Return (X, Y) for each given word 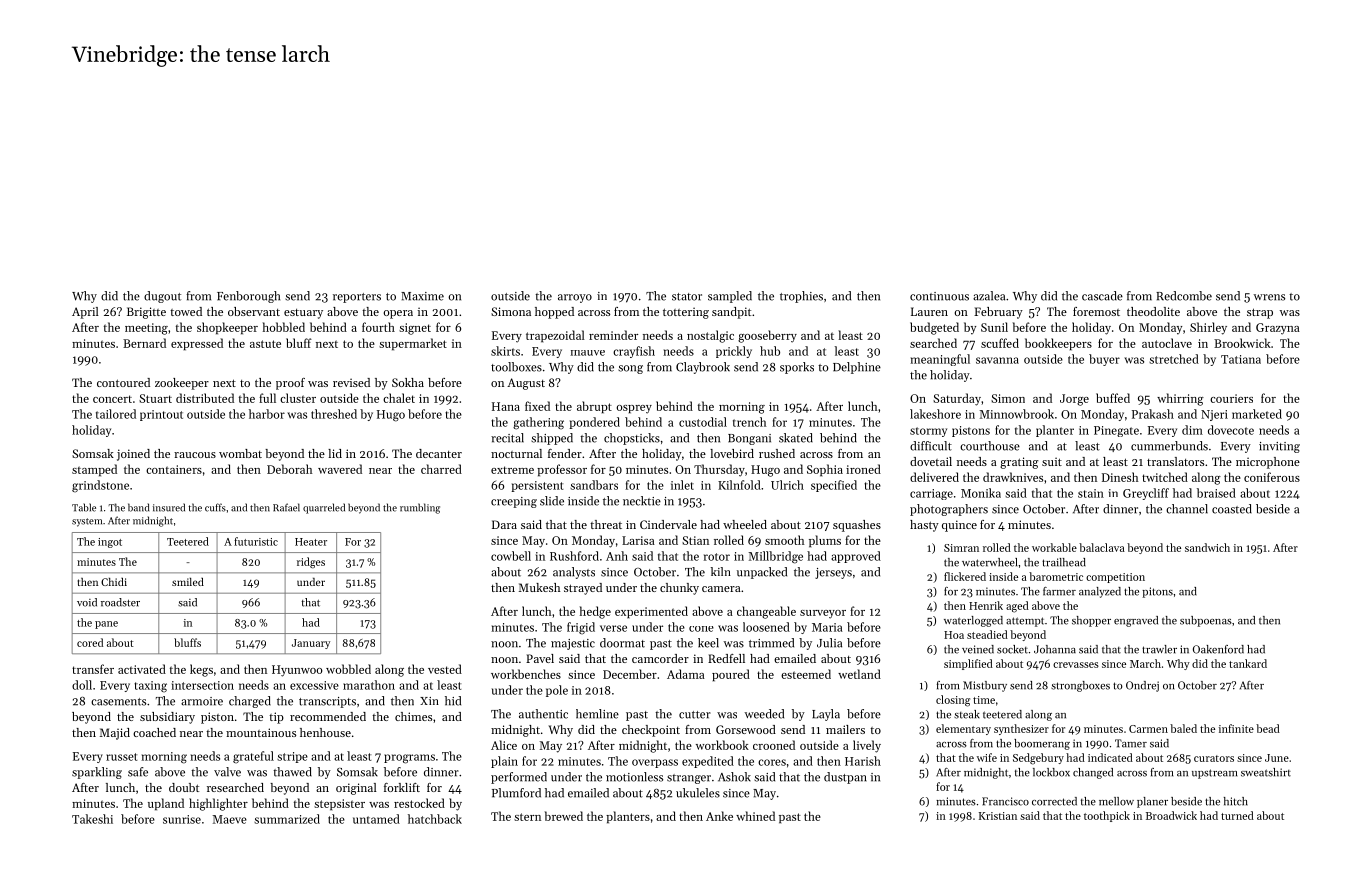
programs (409, 759)
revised (351, 382)
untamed (376, 819)
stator (687, 297)
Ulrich (787, 485)
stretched (1174, 359)
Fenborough (248, 297)
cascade (1102, 296)
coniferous (1272, 477)
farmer (1059, 591)
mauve (587, 353)
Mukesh (539, 587)
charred (441, 469)
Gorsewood (746, 729)
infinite (1236, 728)
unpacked (762, 573)
